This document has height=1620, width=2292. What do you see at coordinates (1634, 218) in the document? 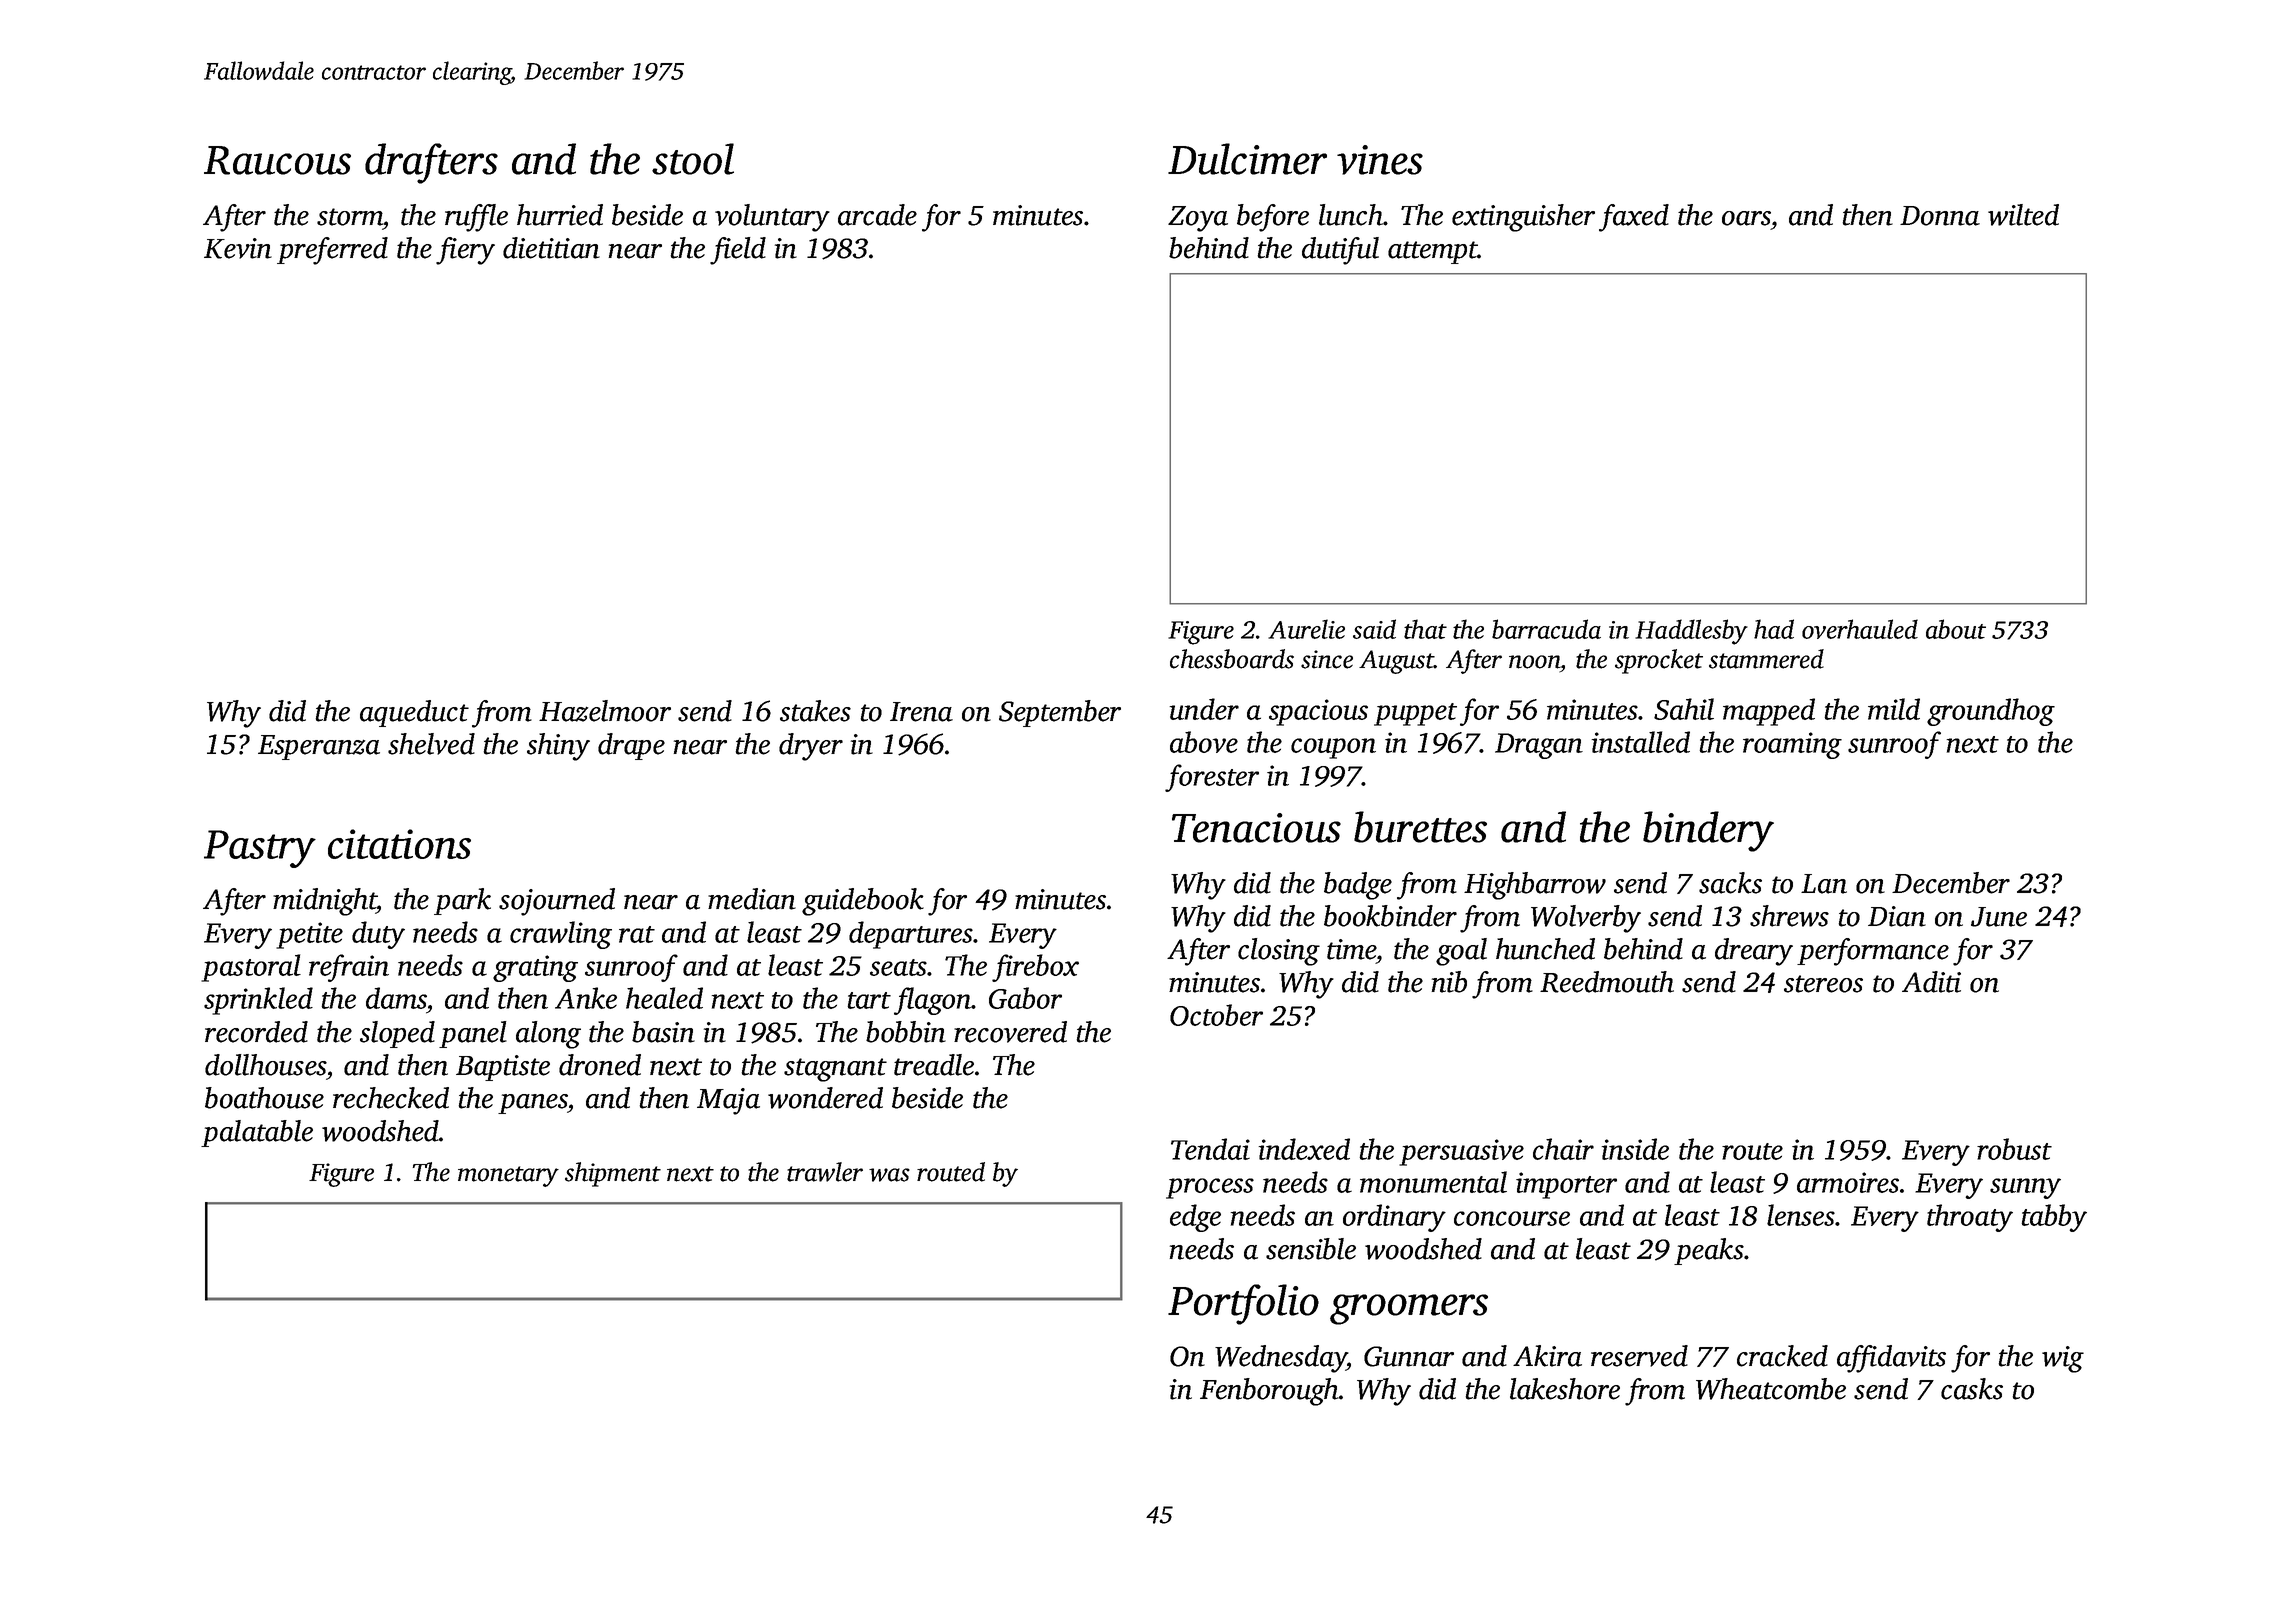
I see `faxed` at bounding box center [1634, 218].
